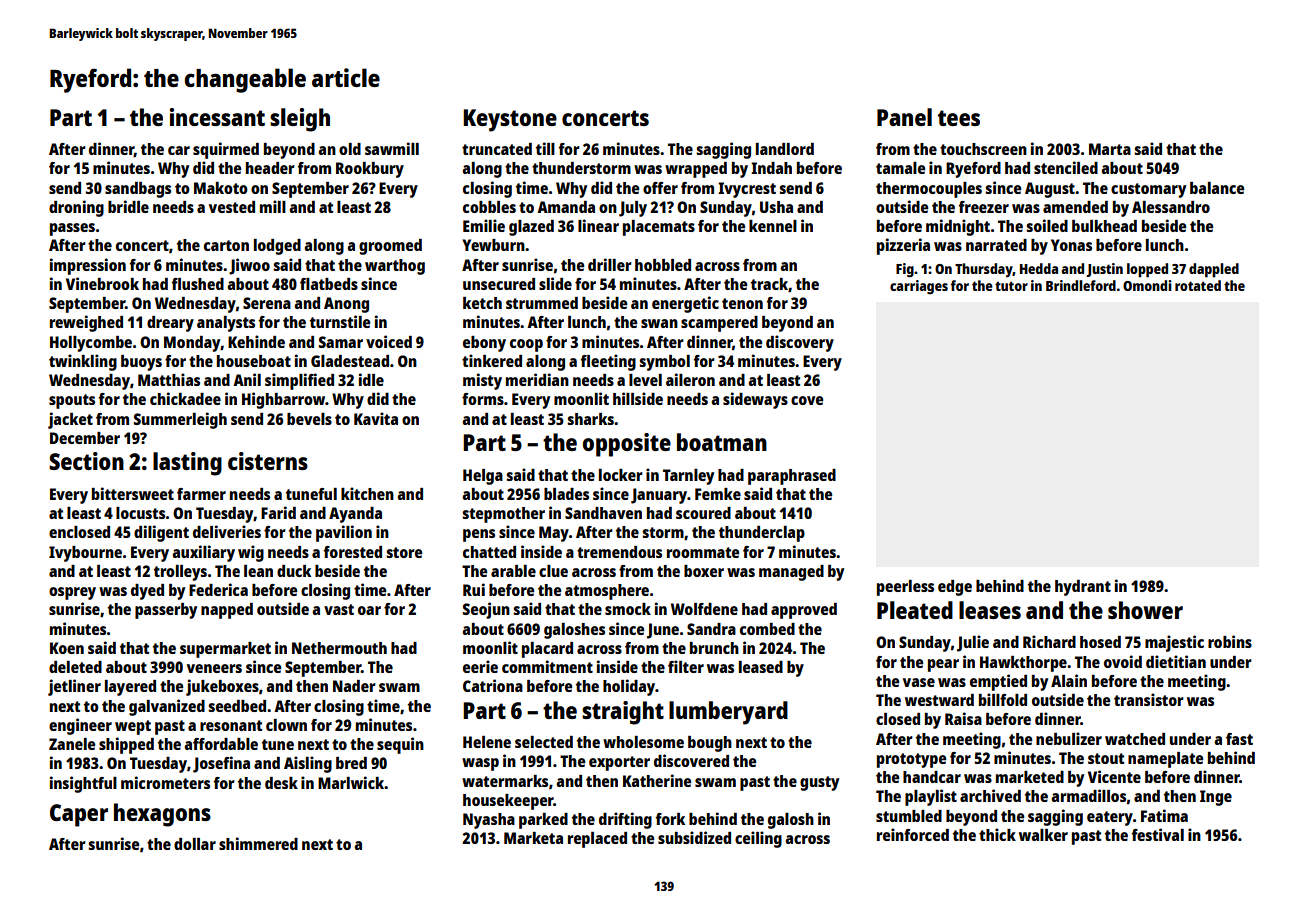 The image size is (1308, 924). Describe the element at coordinates (85, 554) in the image. I see `Ivybourne` at that location.
